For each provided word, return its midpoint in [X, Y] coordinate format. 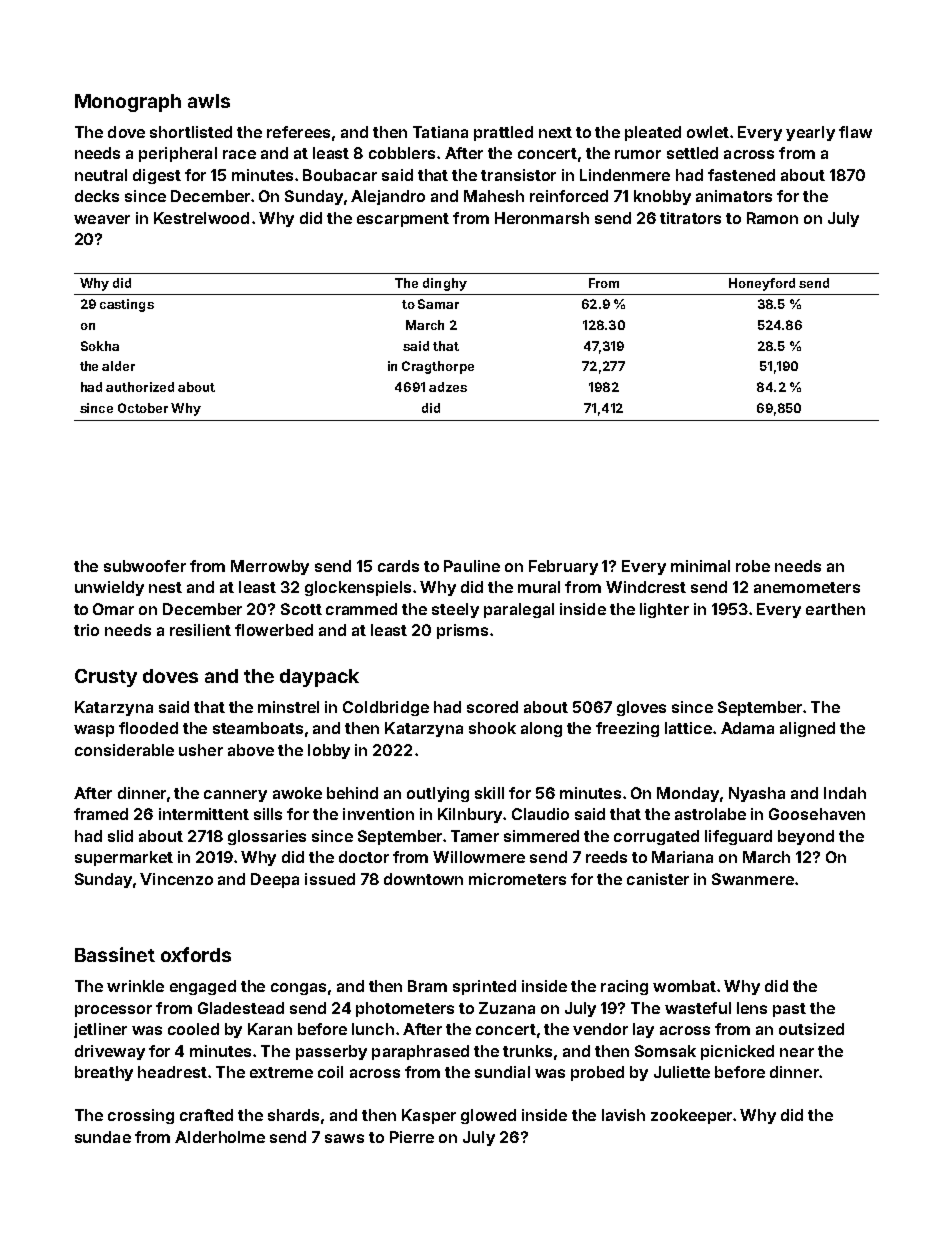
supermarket [124, 858]
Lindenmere [625, 175]
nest [165, 587]
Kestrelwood [201, 218]
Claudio [540, 814]
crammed [361, 609]
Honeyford [762, 284]
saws [344, 1138]
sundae [103, 1137]
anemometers [807, 587]
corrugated [656, 837]
